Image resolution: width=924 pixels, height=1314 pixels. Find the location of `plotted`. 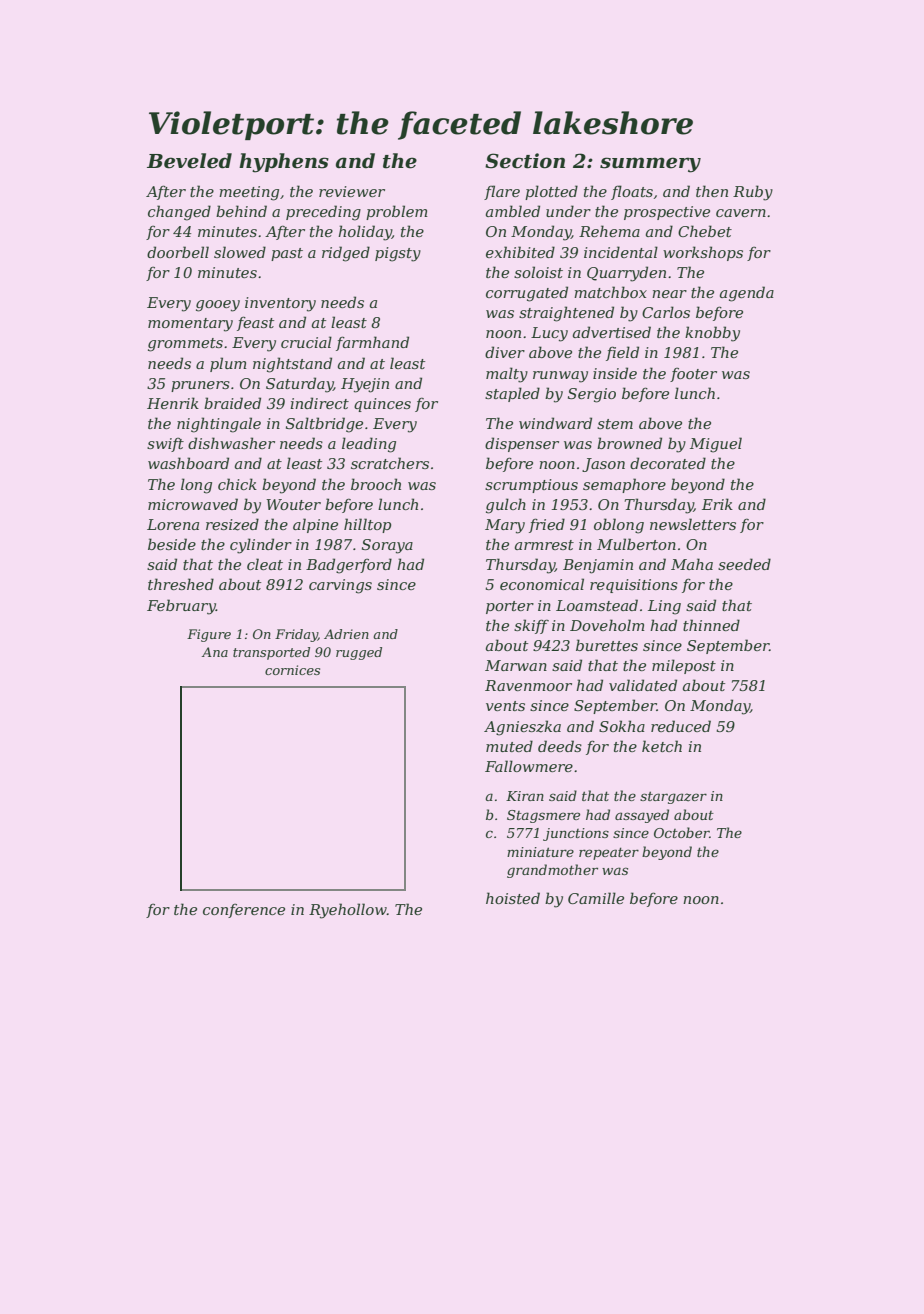

plotted is located at coordinates (551, 192).
